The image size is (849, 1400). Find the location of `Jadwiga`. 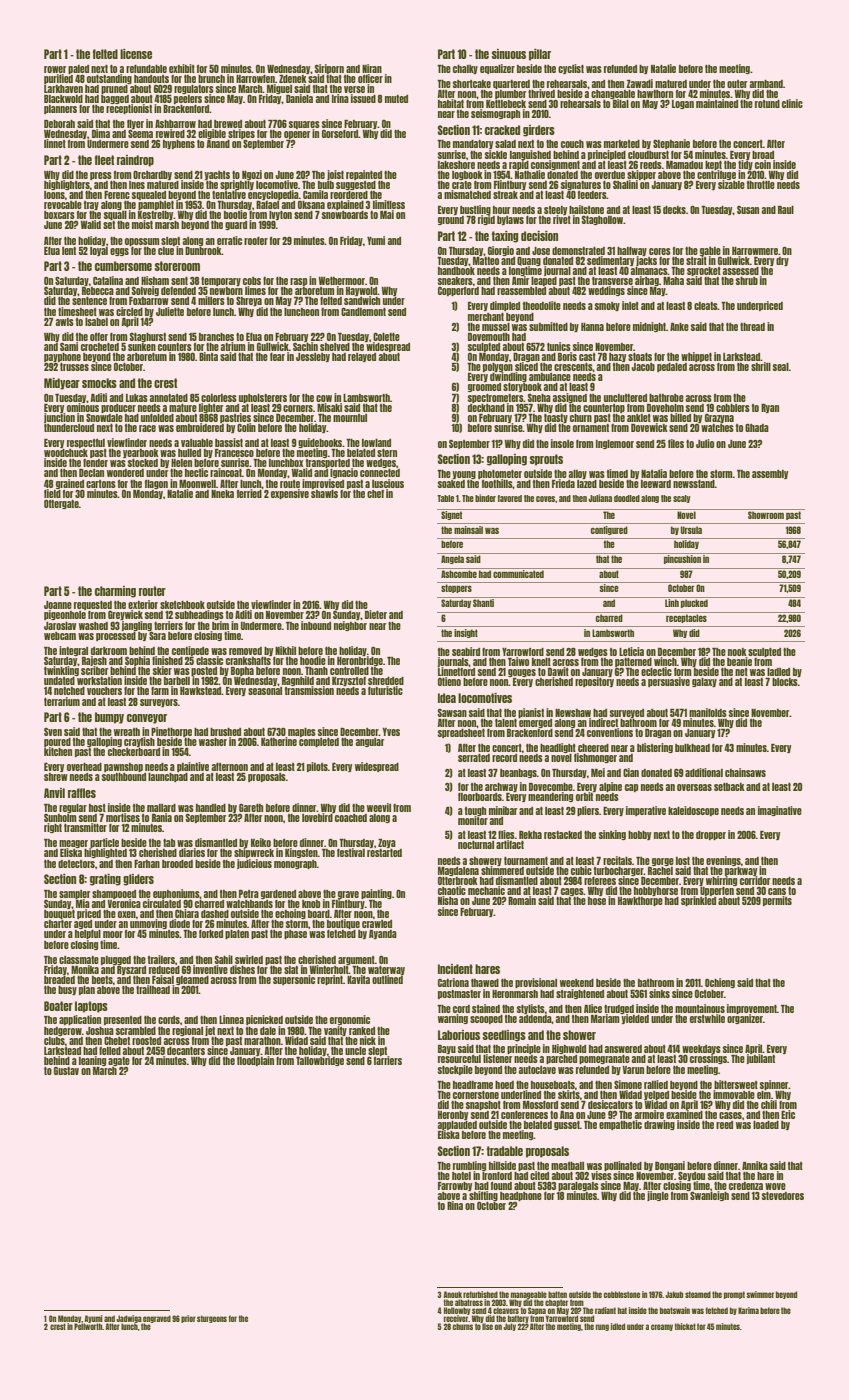

Jadwiga is located at coordinates (129, 1319).
